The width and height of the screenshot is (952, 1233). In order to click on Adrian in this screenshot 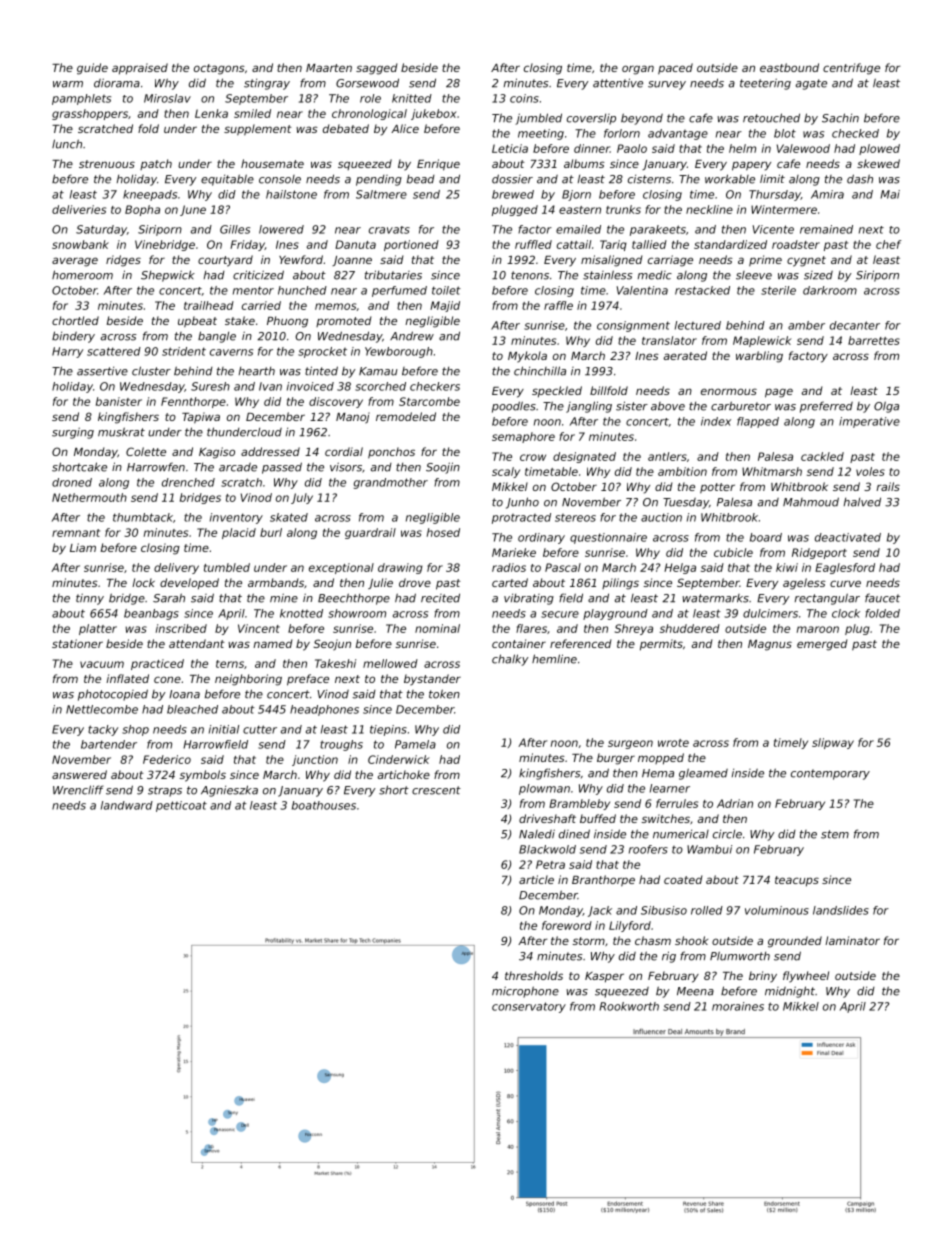, I will do `click(735, 803)`.
